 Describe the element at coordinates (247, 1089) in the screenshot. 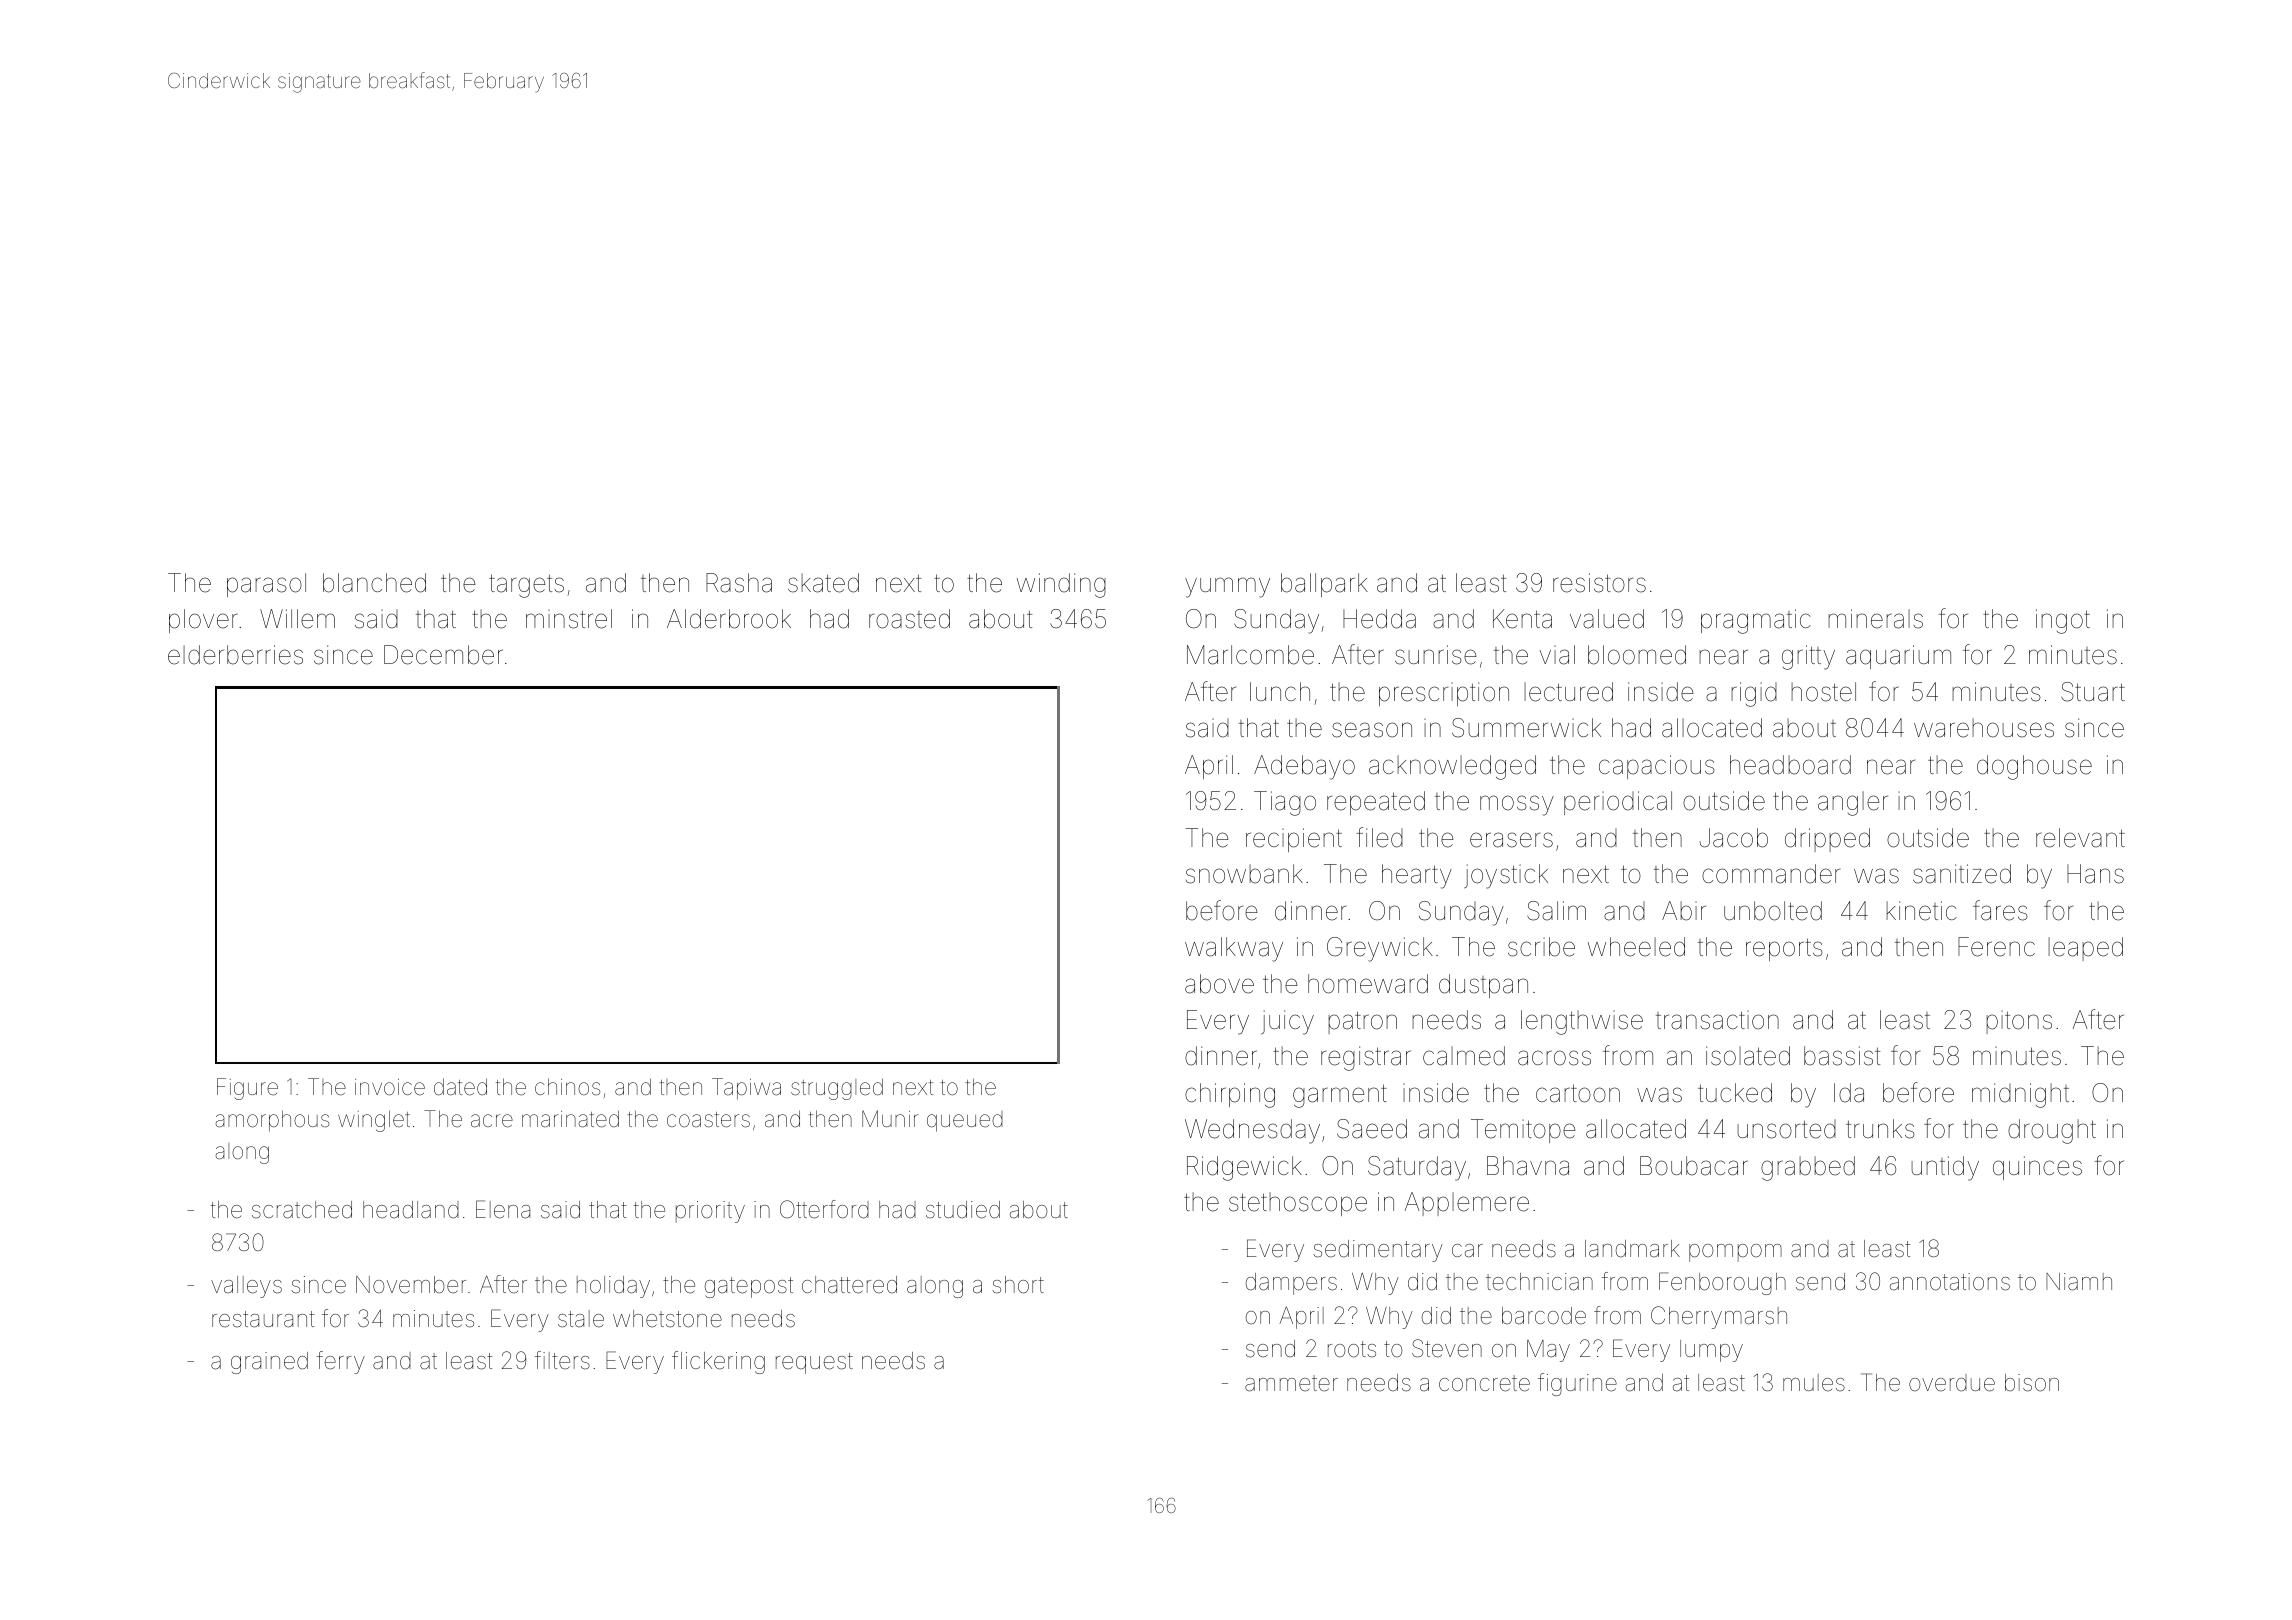

I see `Figure` at that location.
